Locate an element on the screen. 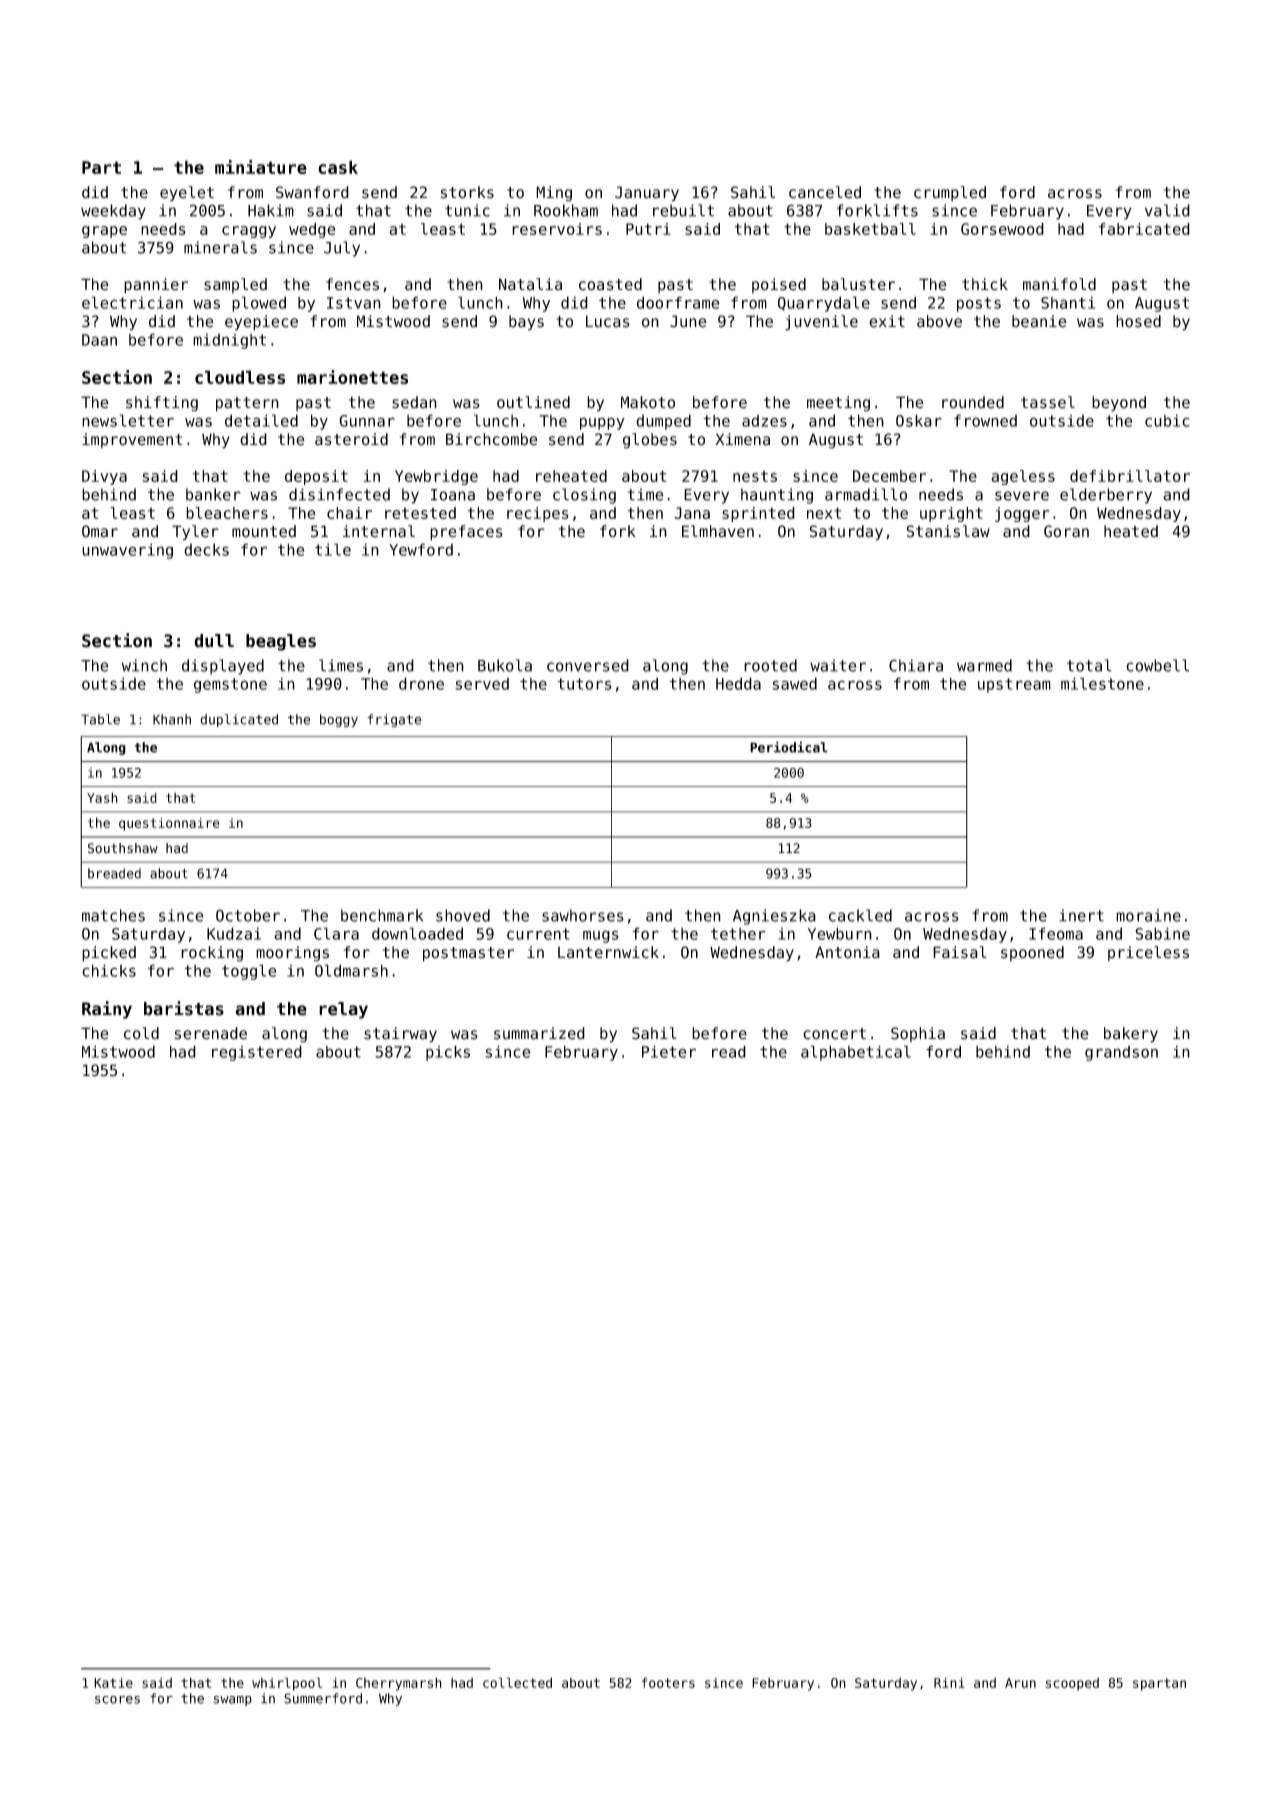  swamp is located at coordinates (232, 1701).
